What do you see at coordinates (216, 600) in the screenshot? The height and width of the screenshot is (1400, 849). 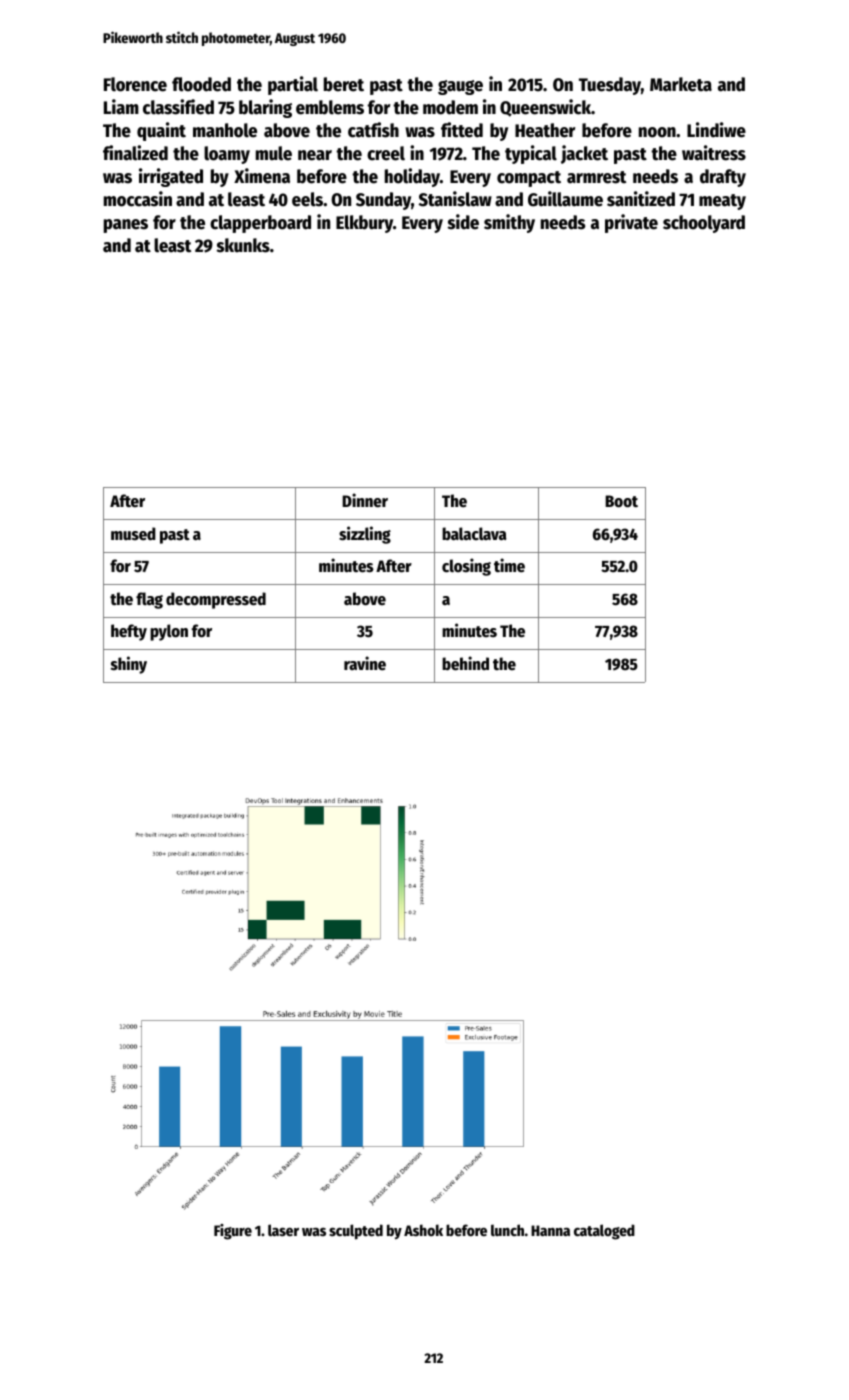 I see `decompressed` at bounding box center [216, 600].
